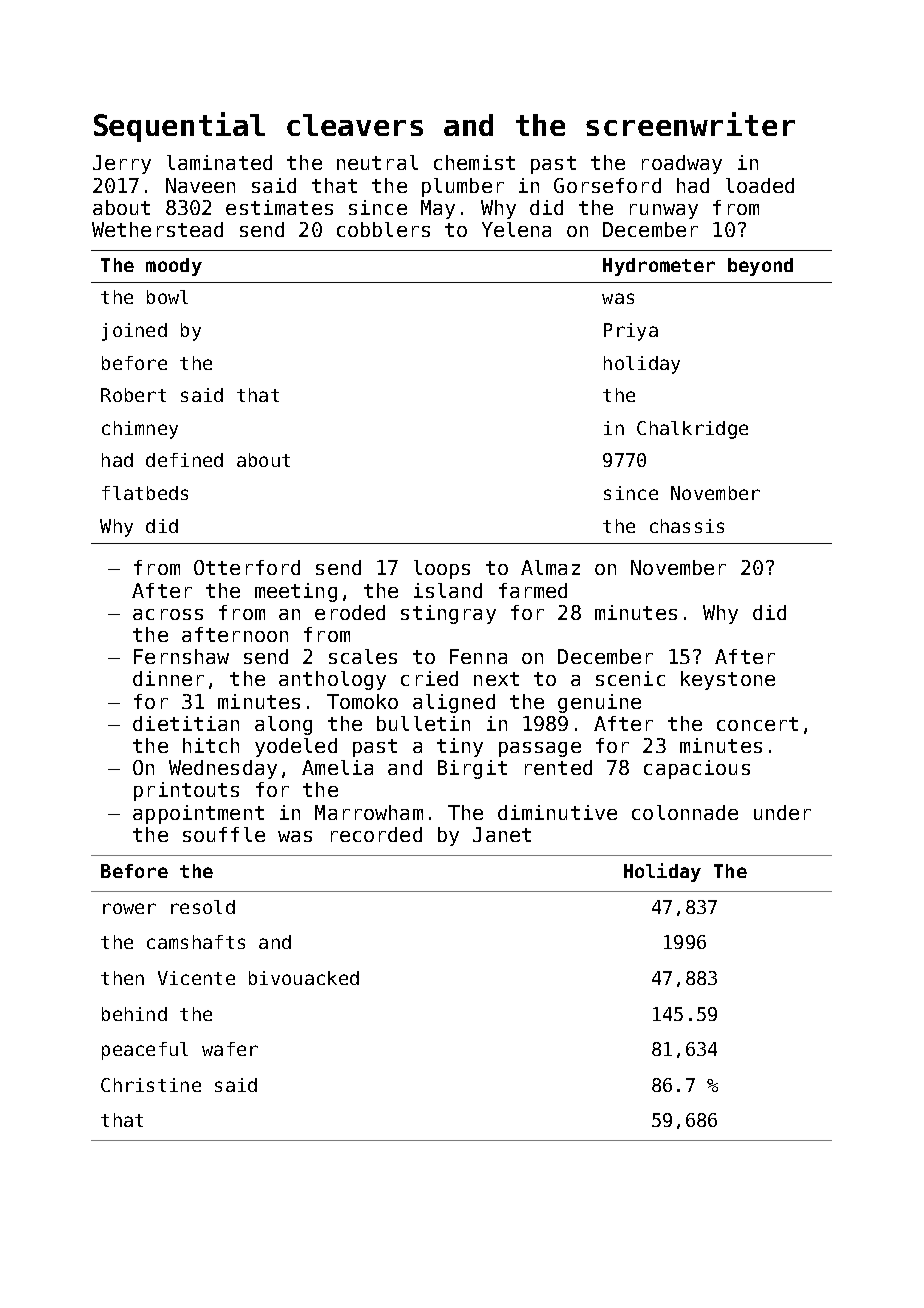 This document has width=924, height=1308. Describe the element at coordinates (687, 526) in the document. I see `chassis` at that location.
